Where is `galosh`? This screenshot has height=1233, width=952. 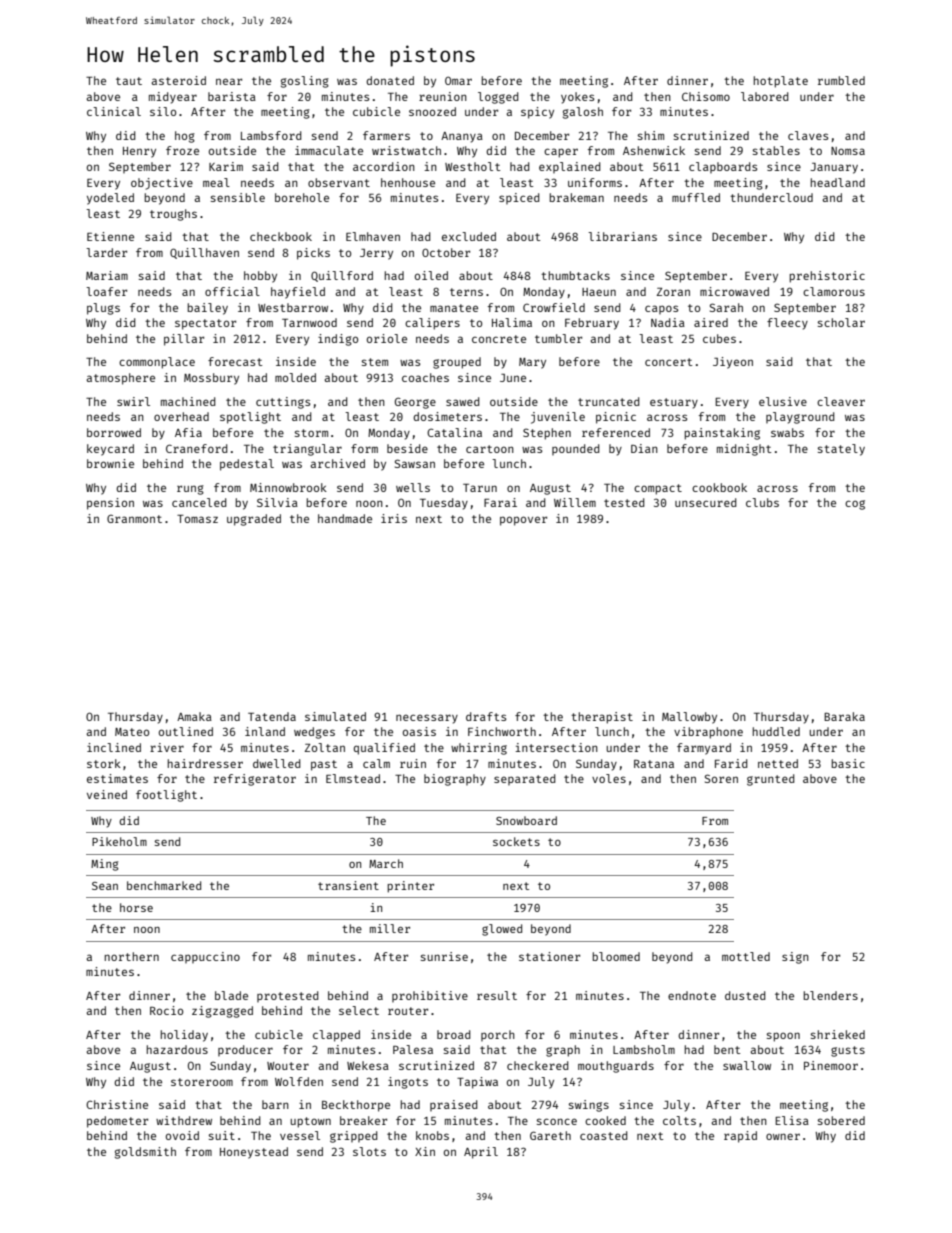
galosh is located at coordinates (583, 113).
